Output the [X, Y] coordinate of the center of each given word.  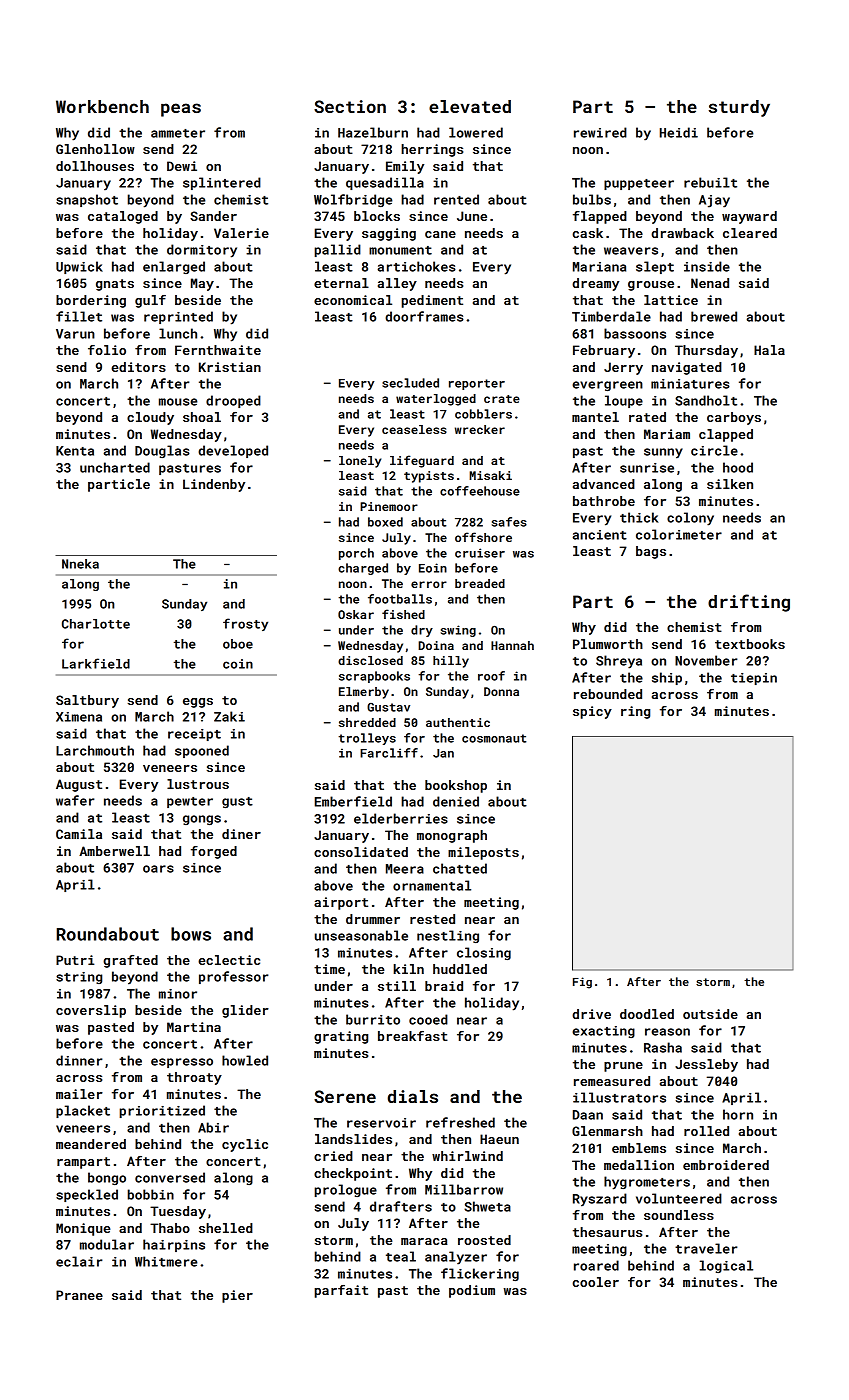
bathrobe [604, 501]
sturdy [739, 108]
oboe [238, 644]
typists [429, 477]
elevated [470, 106]
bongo [107, 1178]
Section [350, 106]
